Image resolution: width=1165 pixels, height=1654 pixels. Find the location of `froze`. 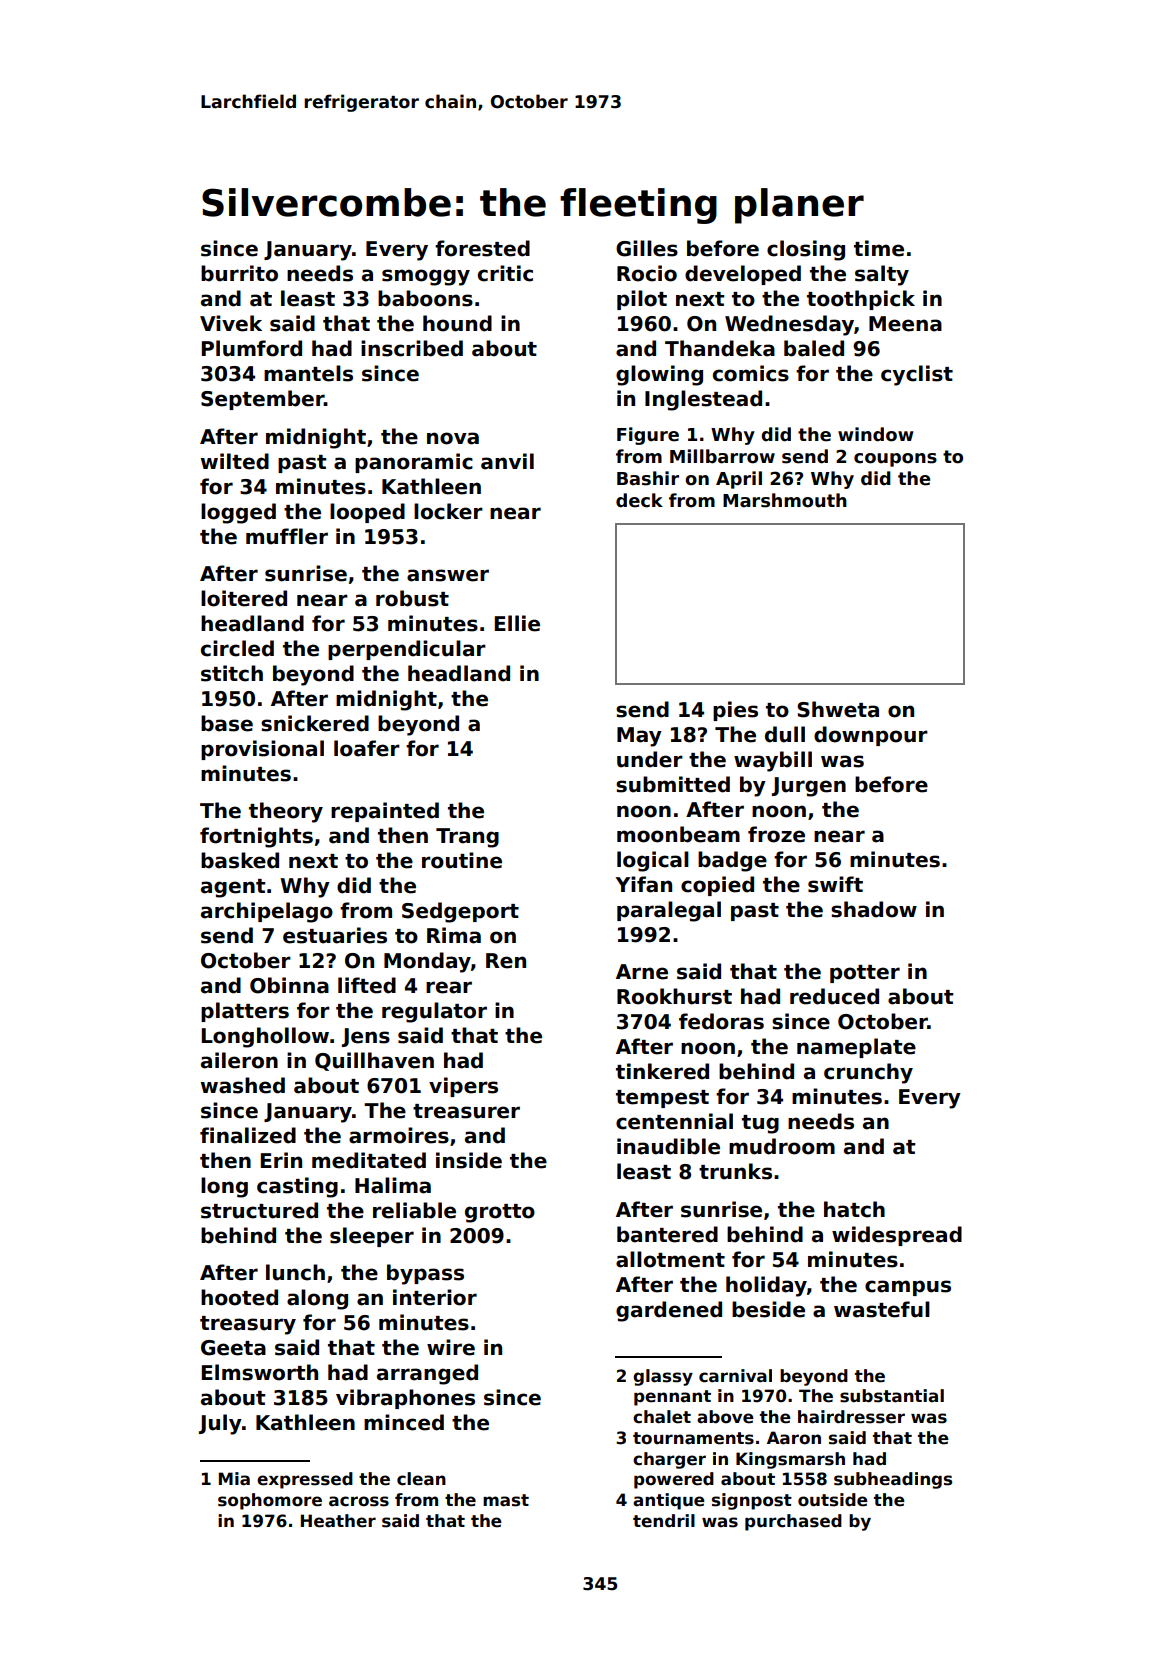

froze is located at coordinates (776, 834).
